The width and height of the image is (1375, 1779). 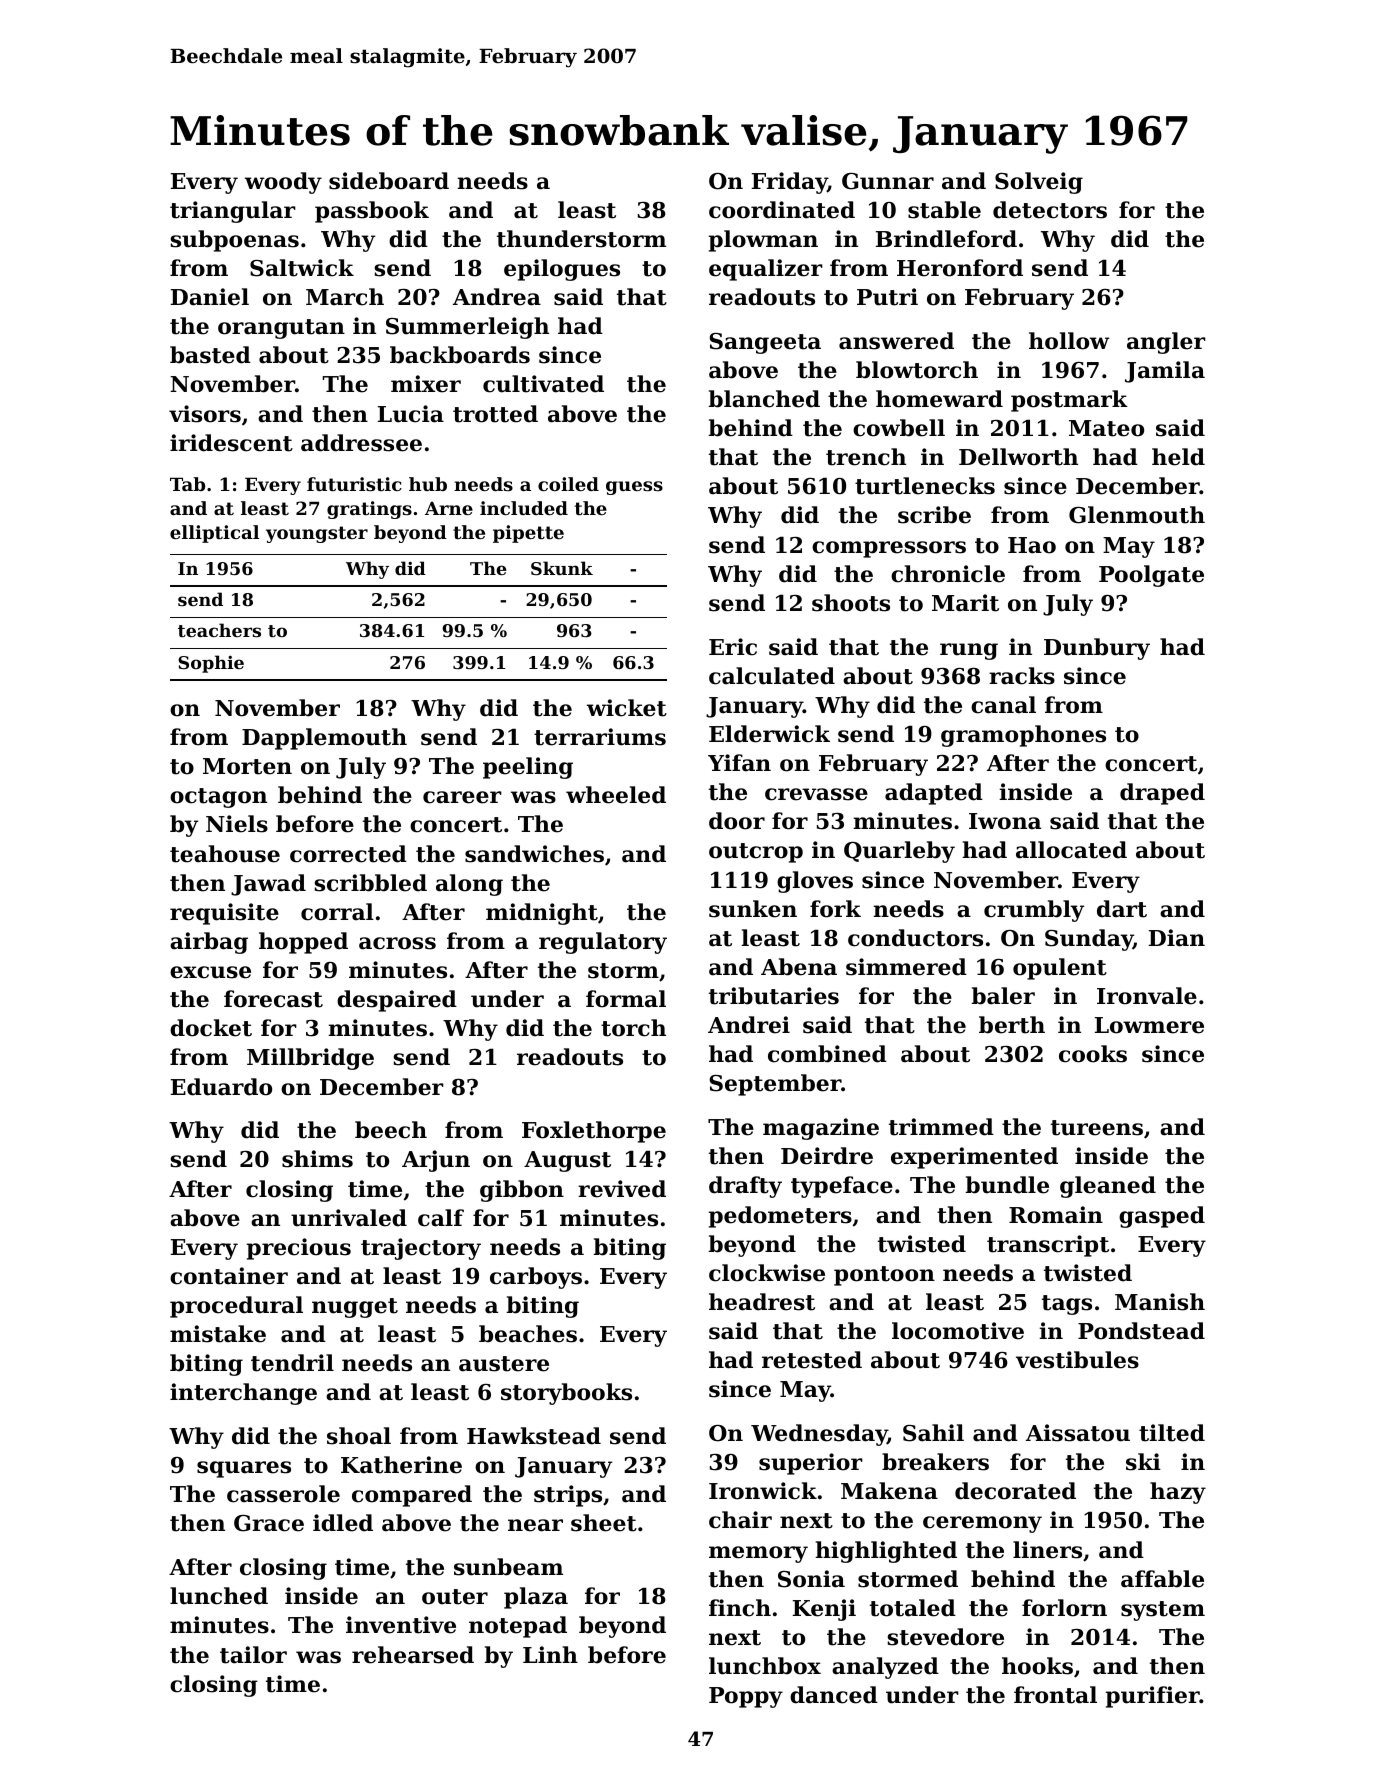 What do you see at coordinates (1039, 183) in the image?
I see `Solveig` at bounding box center [1039, 183].
